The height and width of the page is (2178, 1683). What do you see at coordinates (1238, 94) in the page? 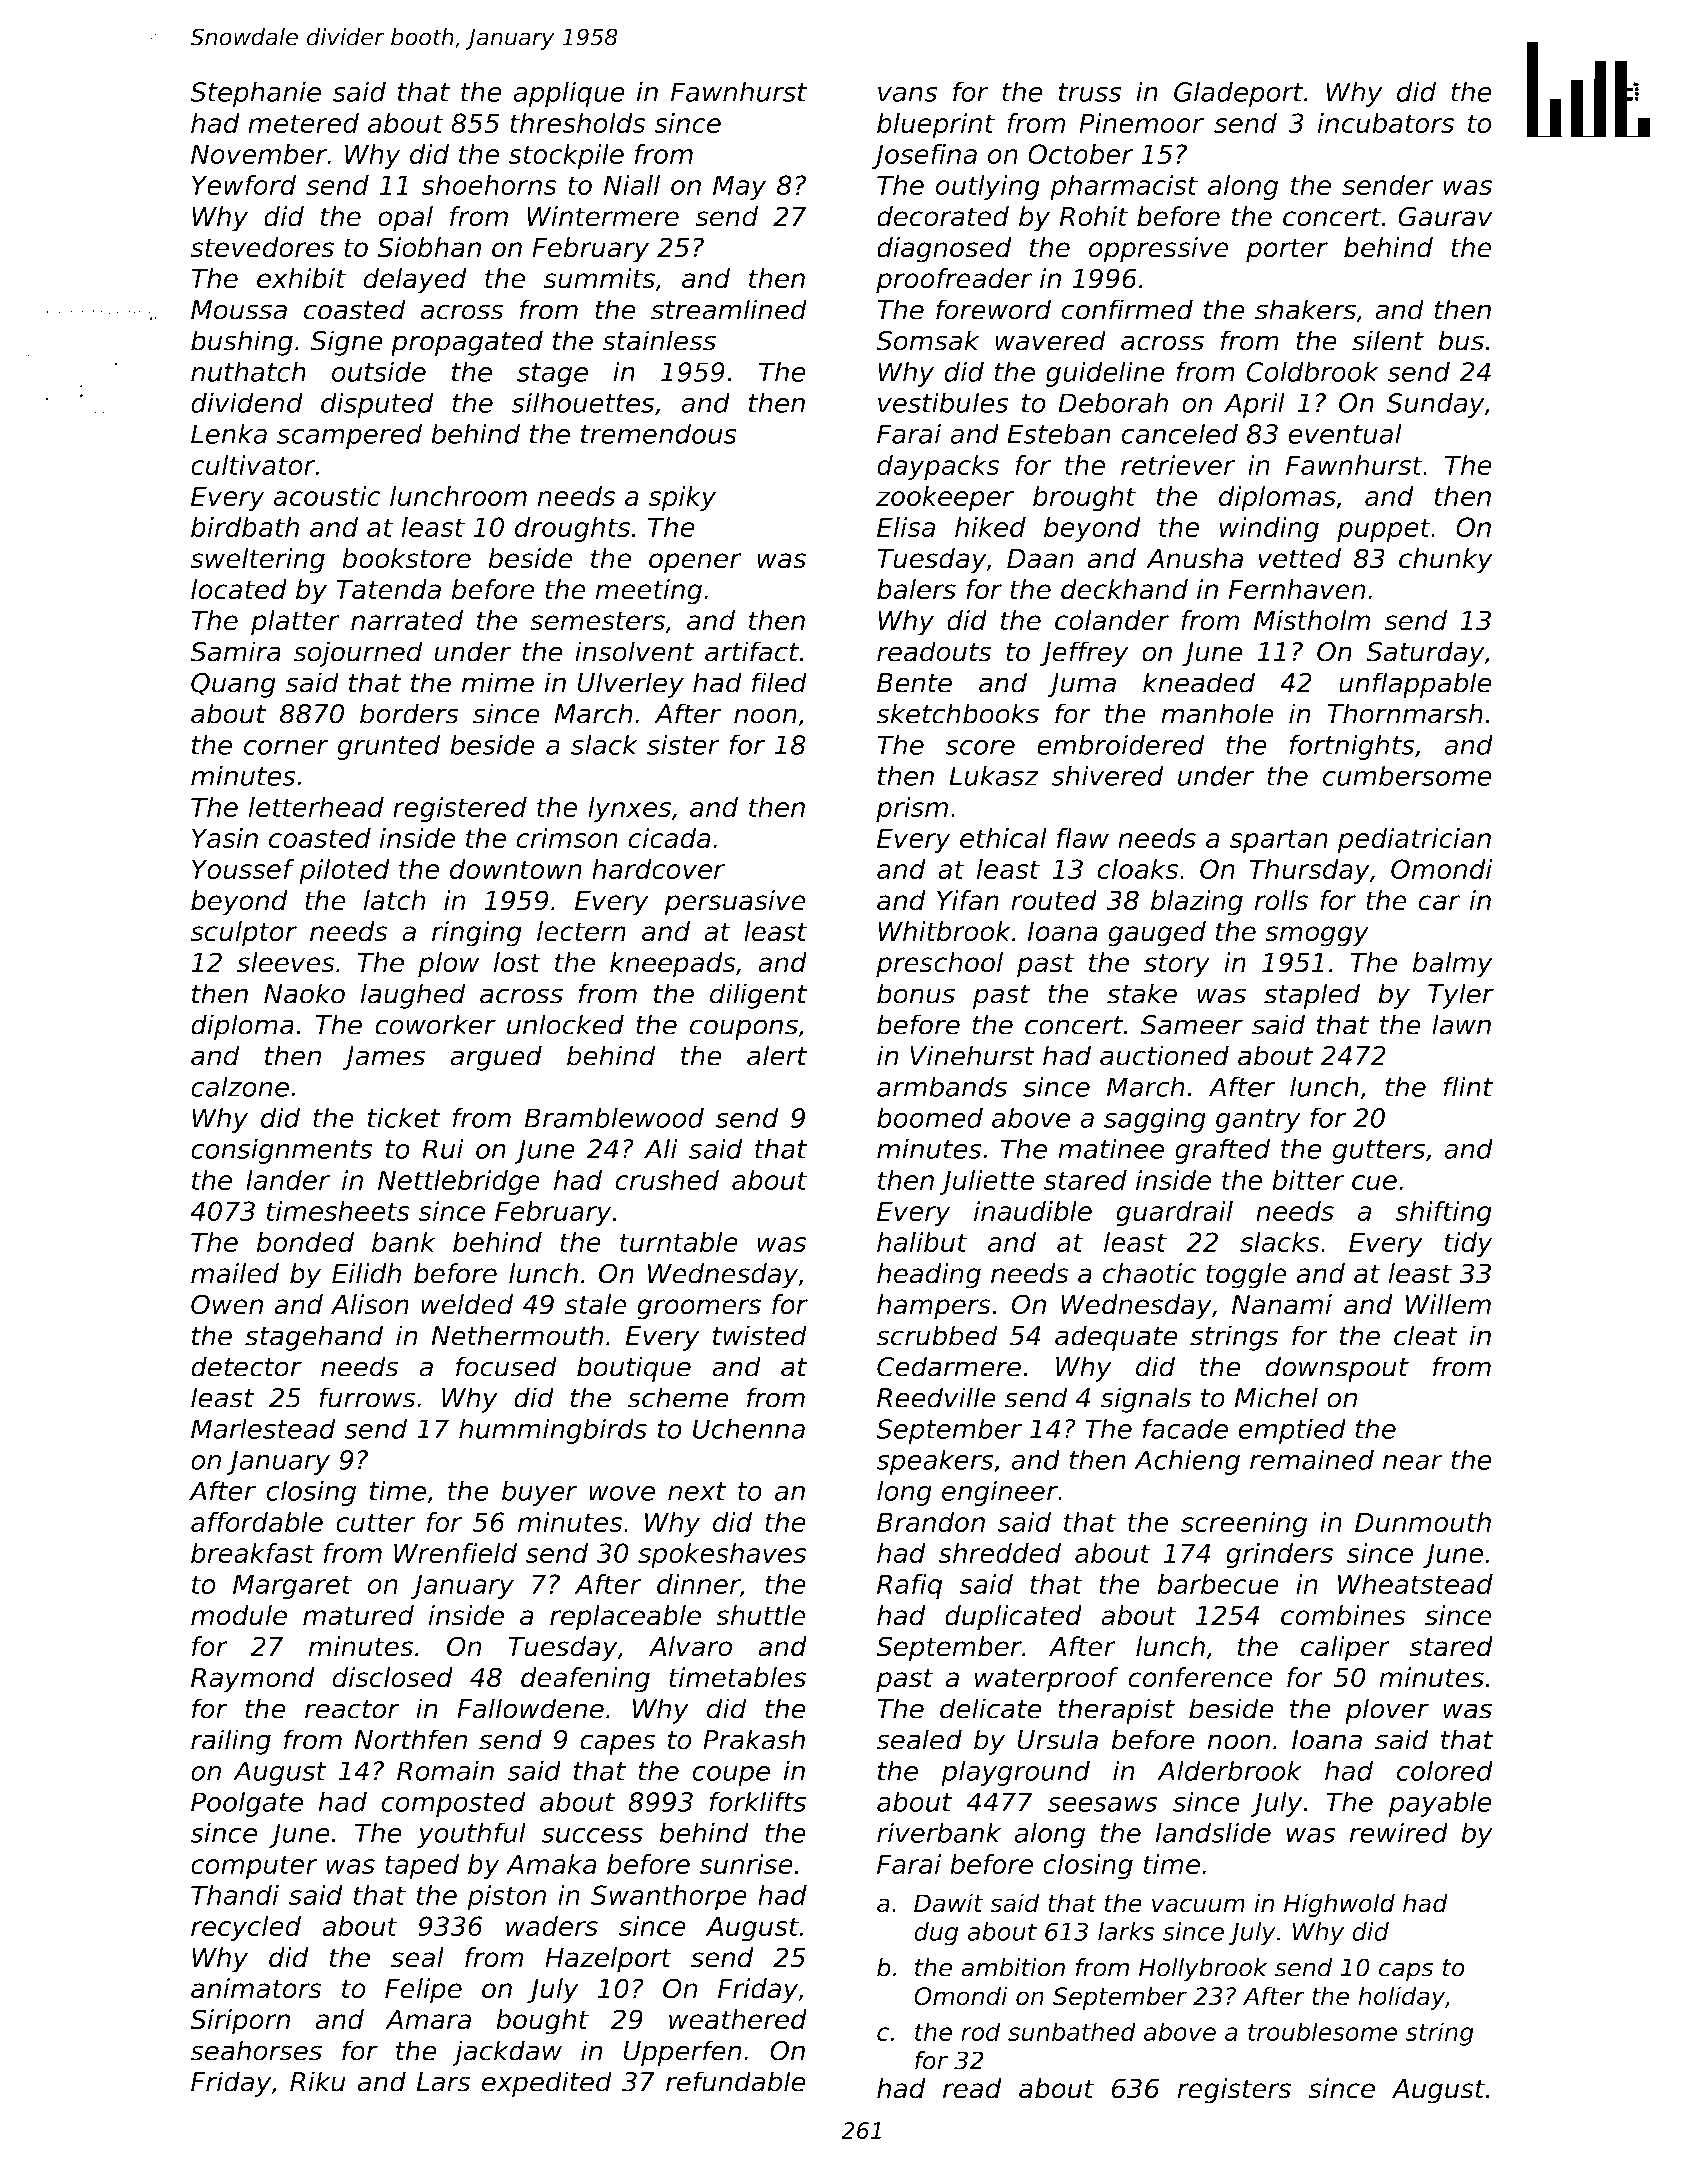
I see `Gladeport` at bounding box center [1238, 94].
